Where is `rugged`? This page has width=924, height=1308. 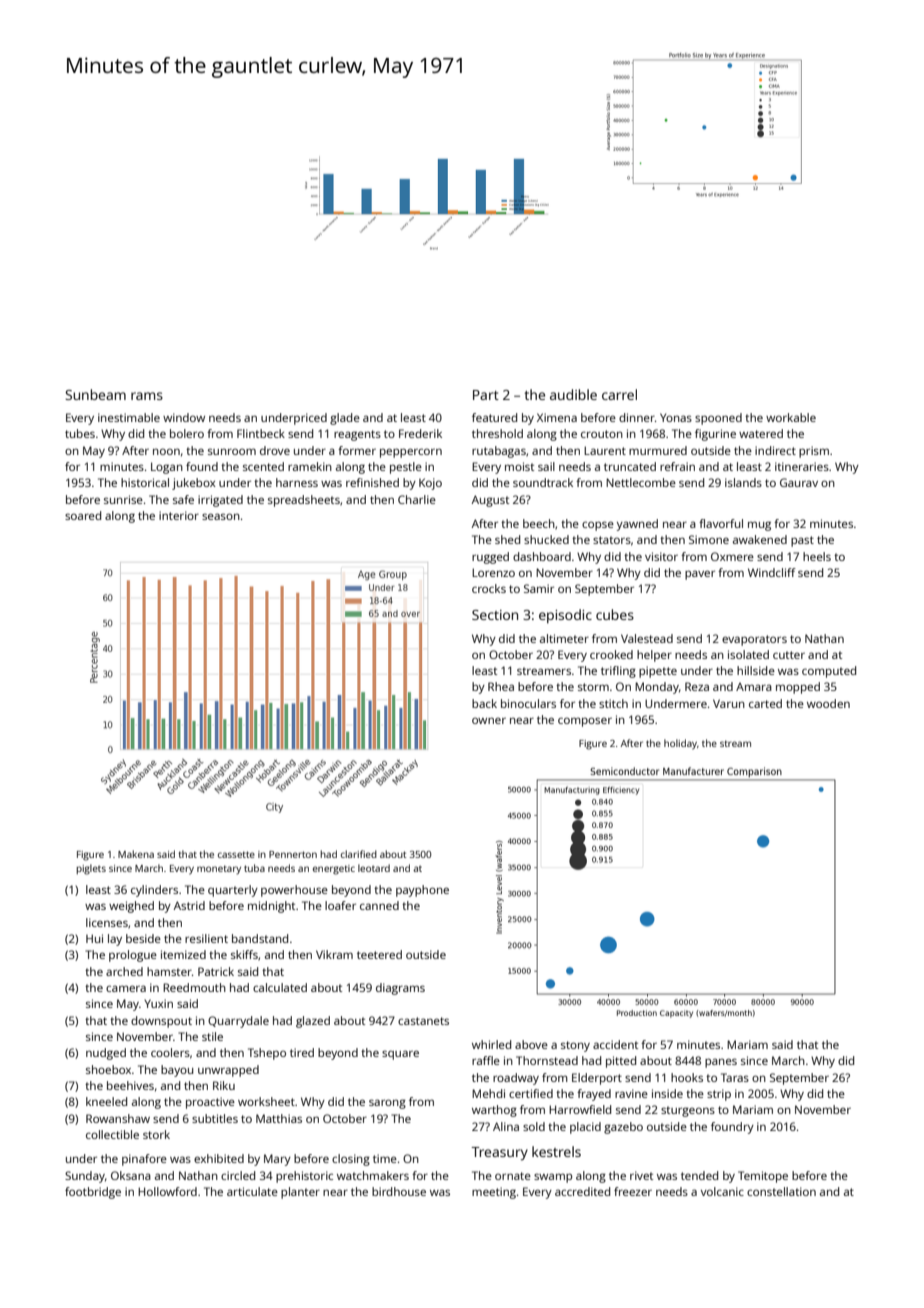
rugged is located at coordinates (490, 558).
